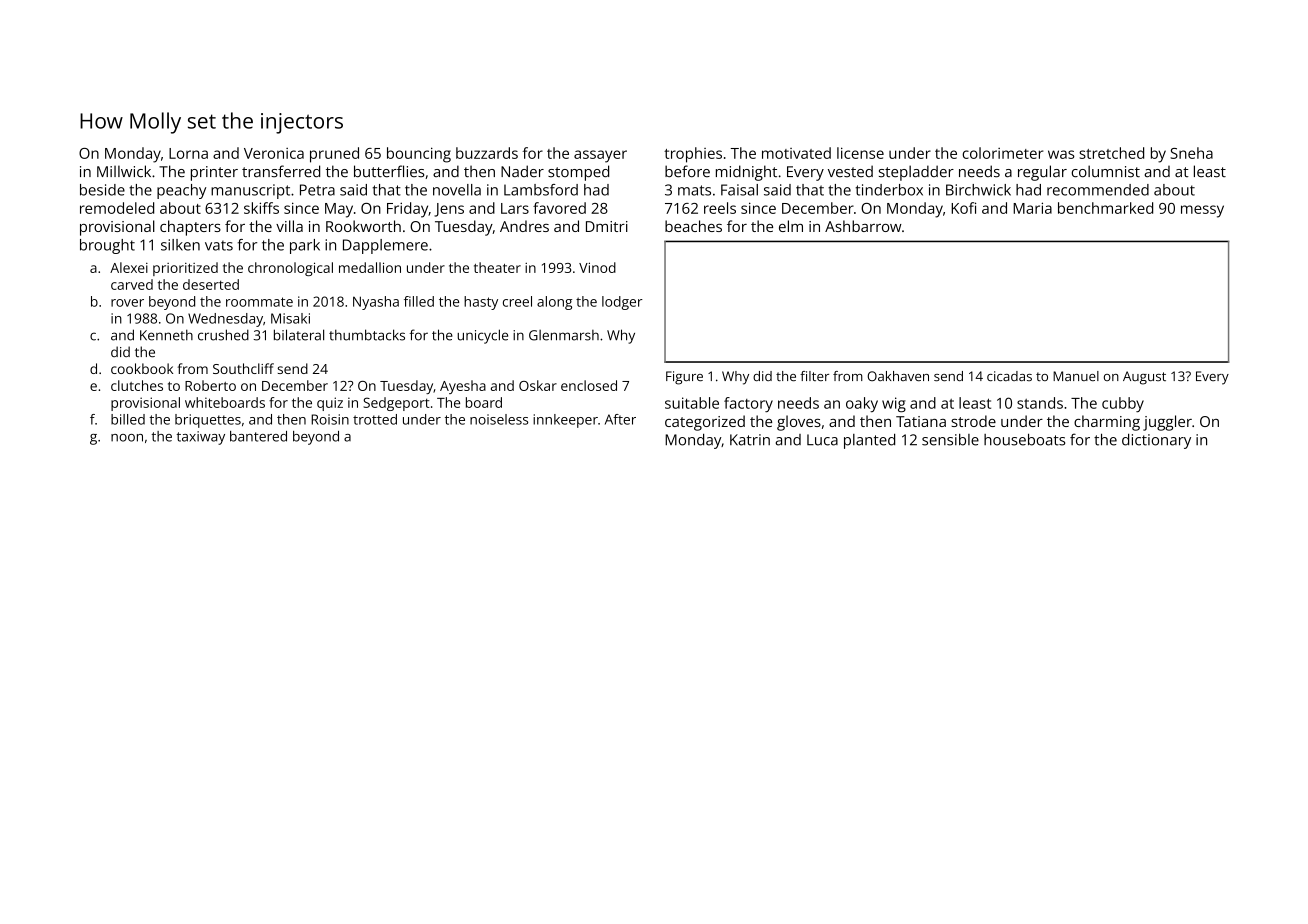 The image size is (1308, 924). Describe the element at coordinates (1123, 404) in the image. I see `cubby` at that location.
